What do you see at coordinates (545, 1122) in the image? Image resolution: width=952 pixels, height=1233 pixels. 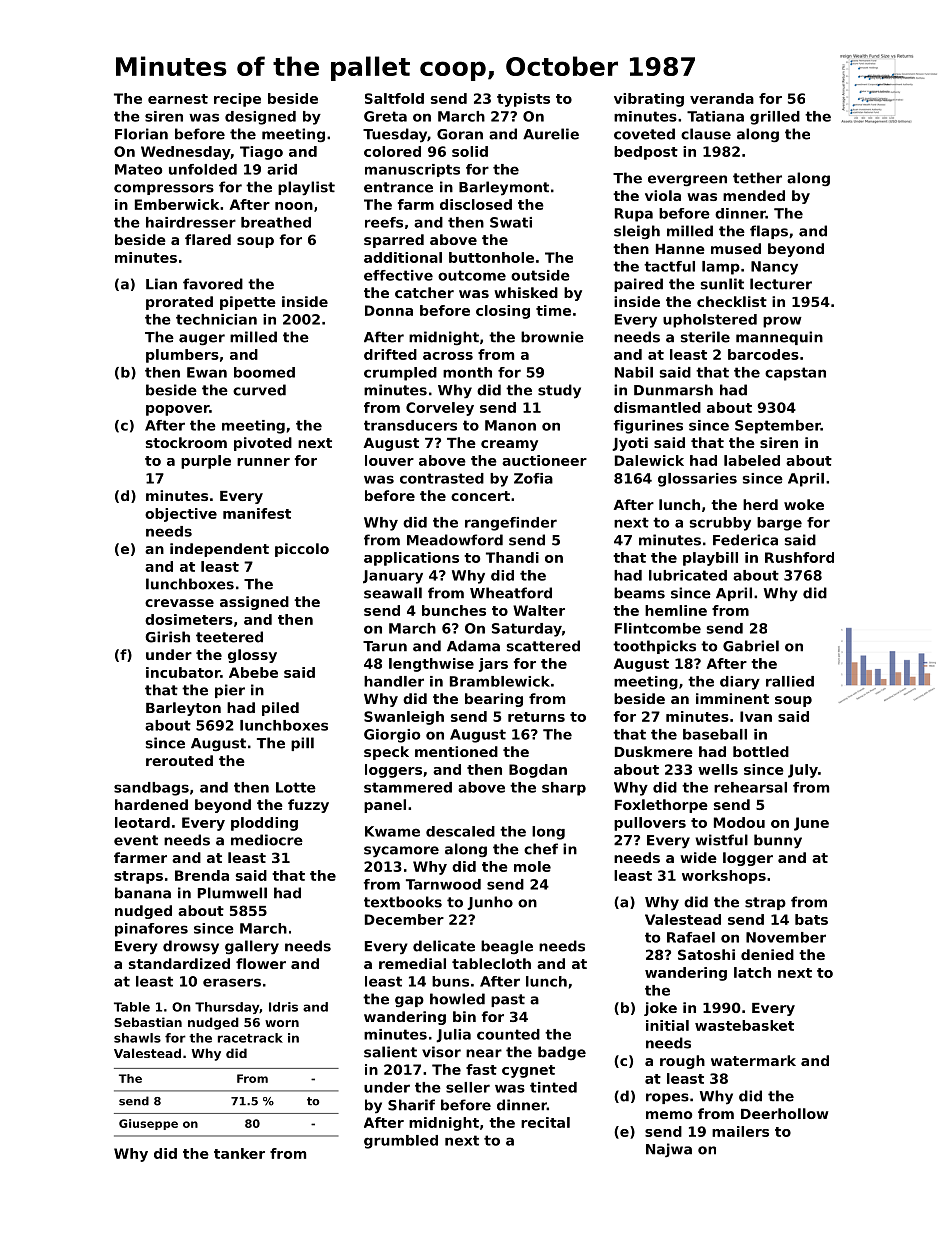 I see `recital` at bounding box center [545, 1122].
